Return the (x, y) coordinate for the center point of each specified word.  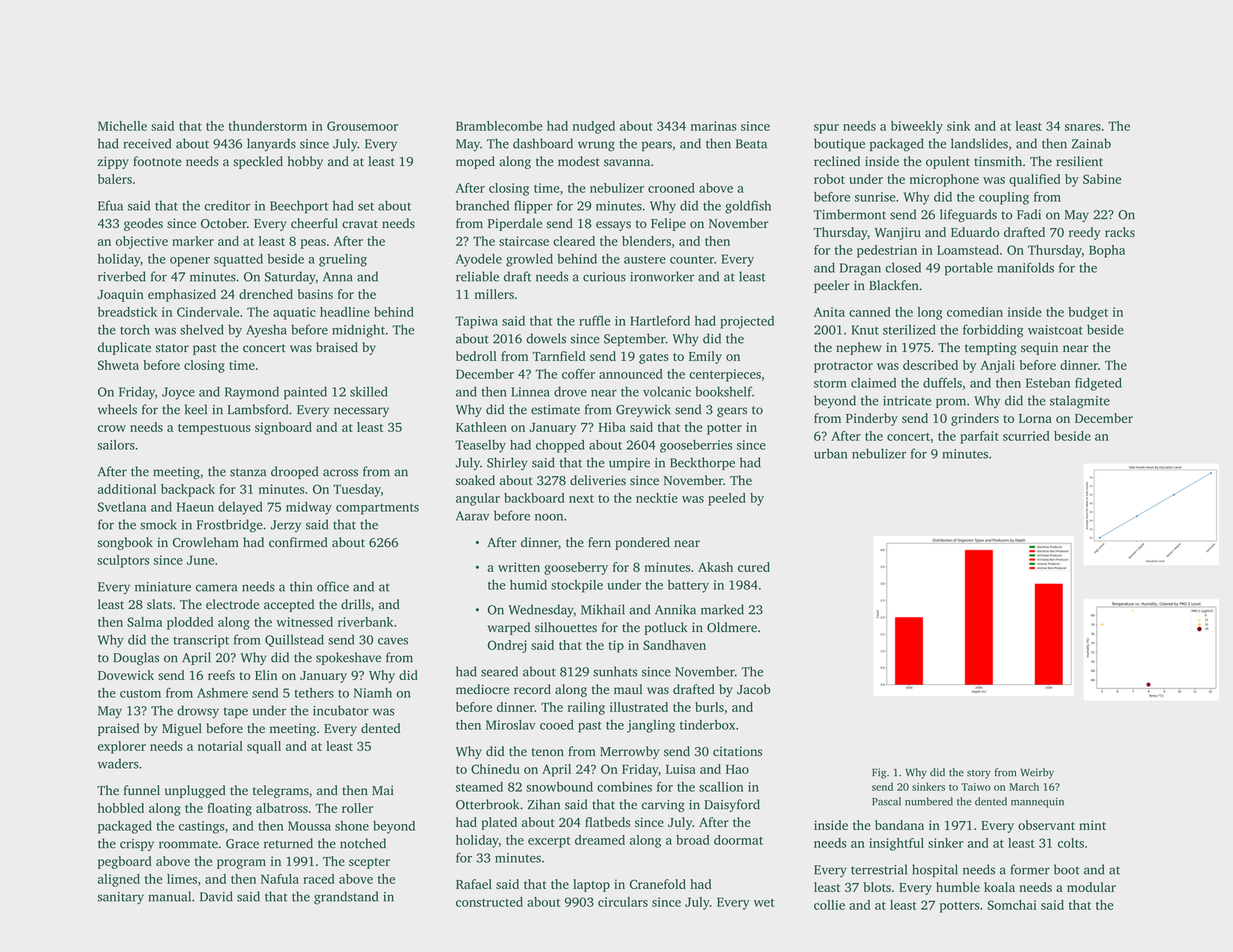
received (147, 143)
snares (1083, 127)
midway (309, 508)
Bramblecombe (499, 126)
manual (169, 896)
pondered (642, 543)
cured (754, 567)
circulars (623, 902)
